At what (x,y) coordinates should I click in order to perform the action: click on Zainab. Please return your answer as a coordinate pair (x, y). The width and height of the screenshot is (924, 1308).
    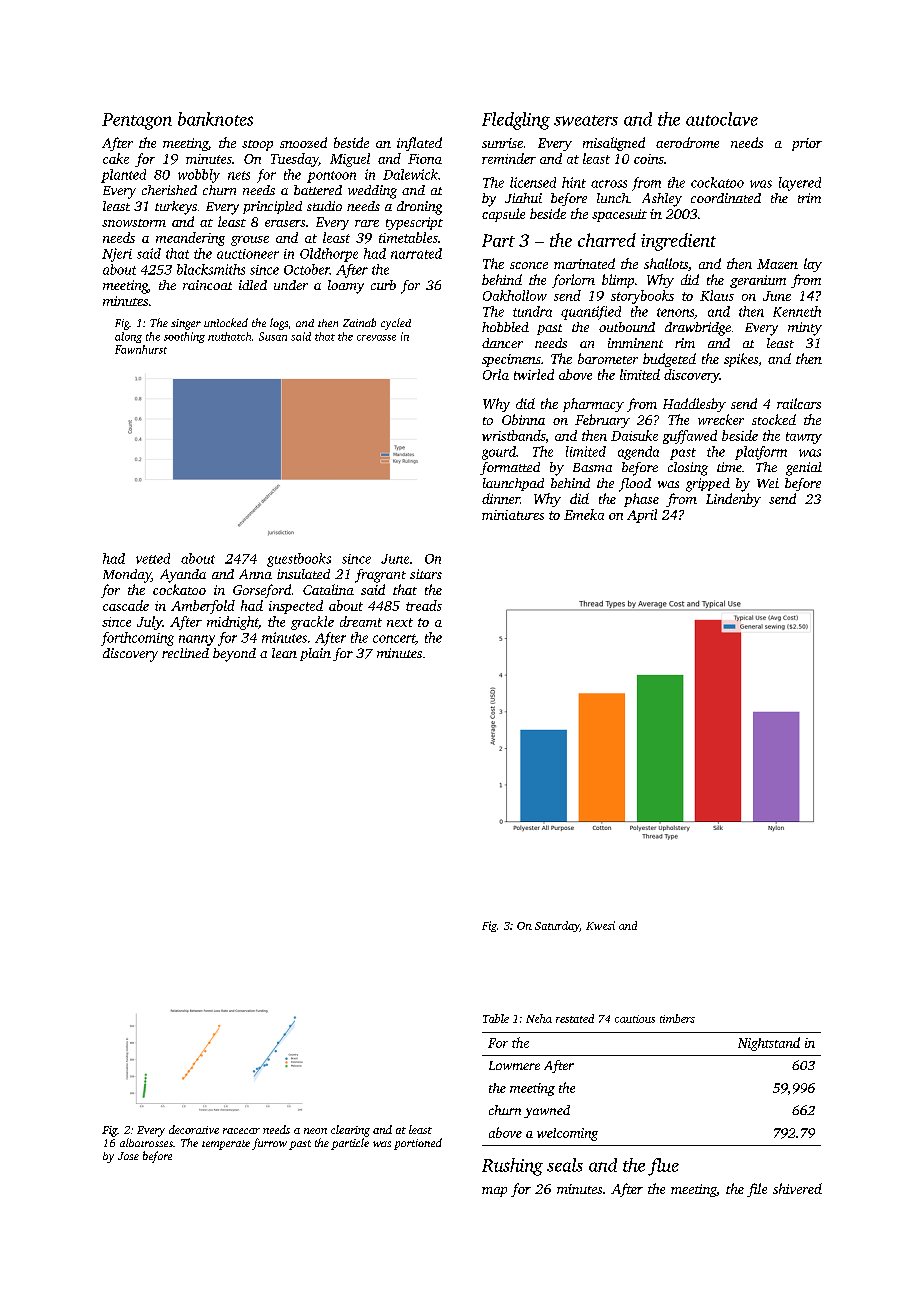
    Looking at the image, I should click on (359, 322).
